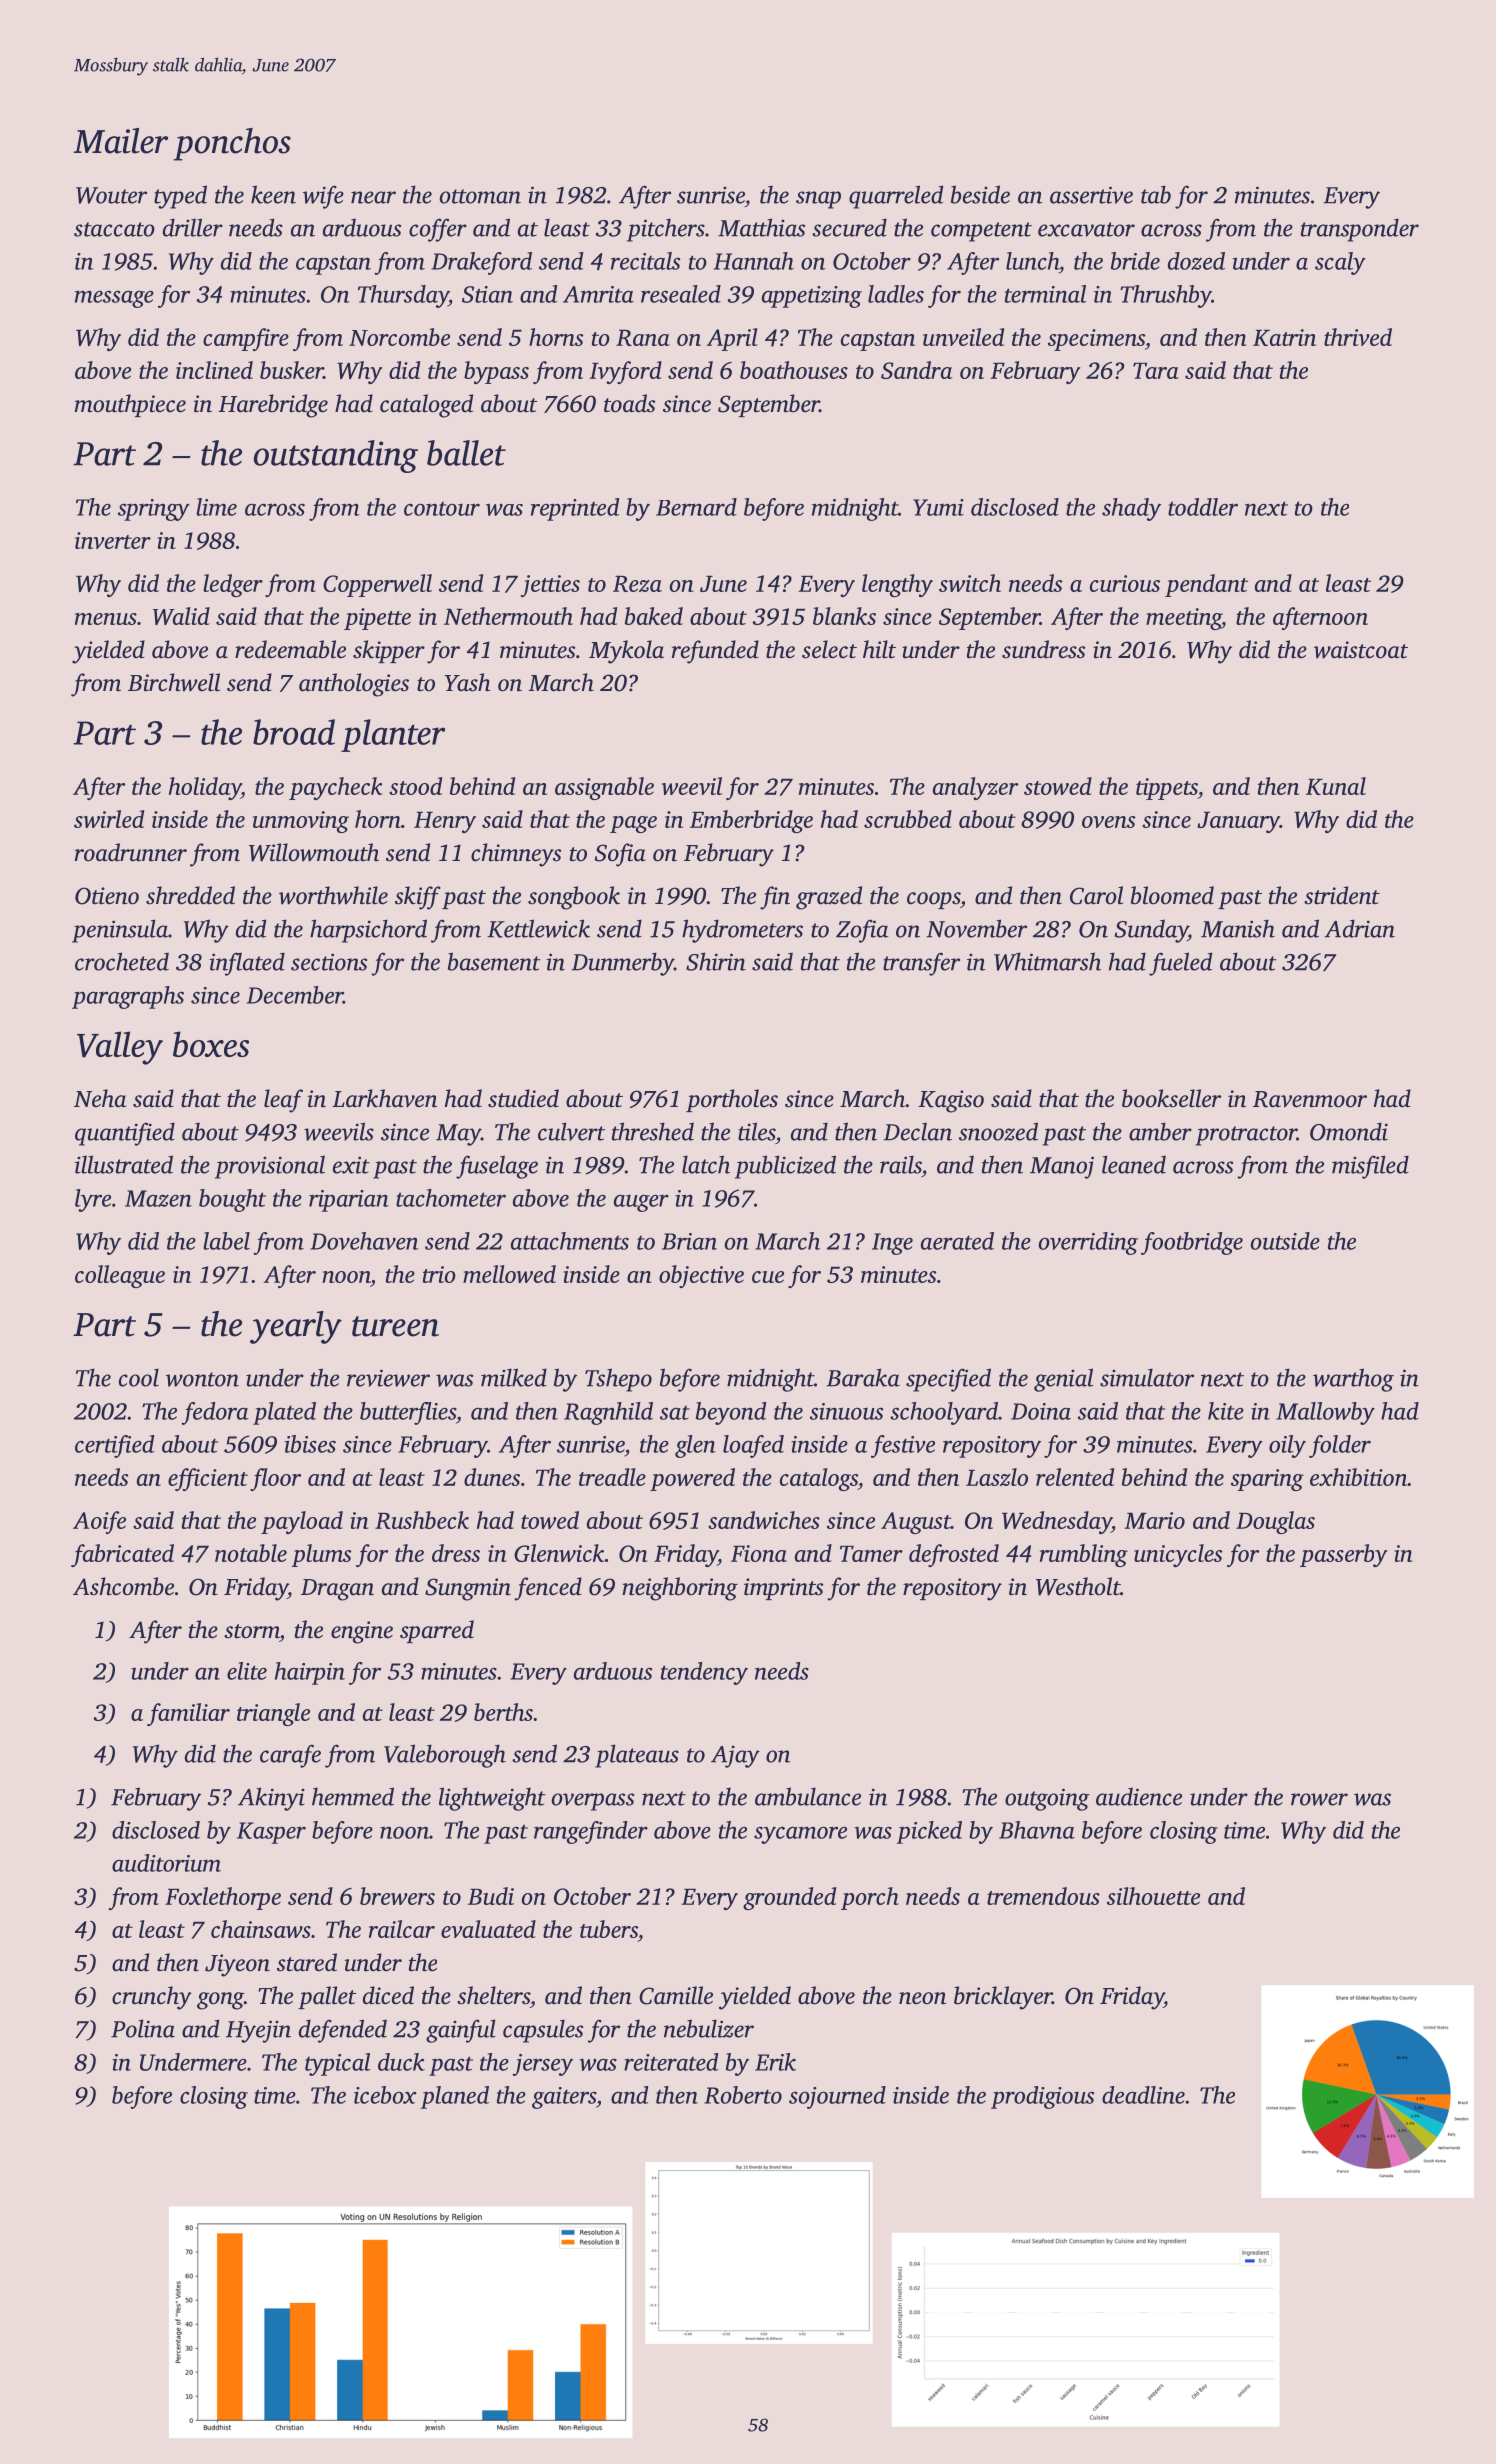  Describe the element at coordinates (1358, 337) in the page. I see `thrived` at that location.
